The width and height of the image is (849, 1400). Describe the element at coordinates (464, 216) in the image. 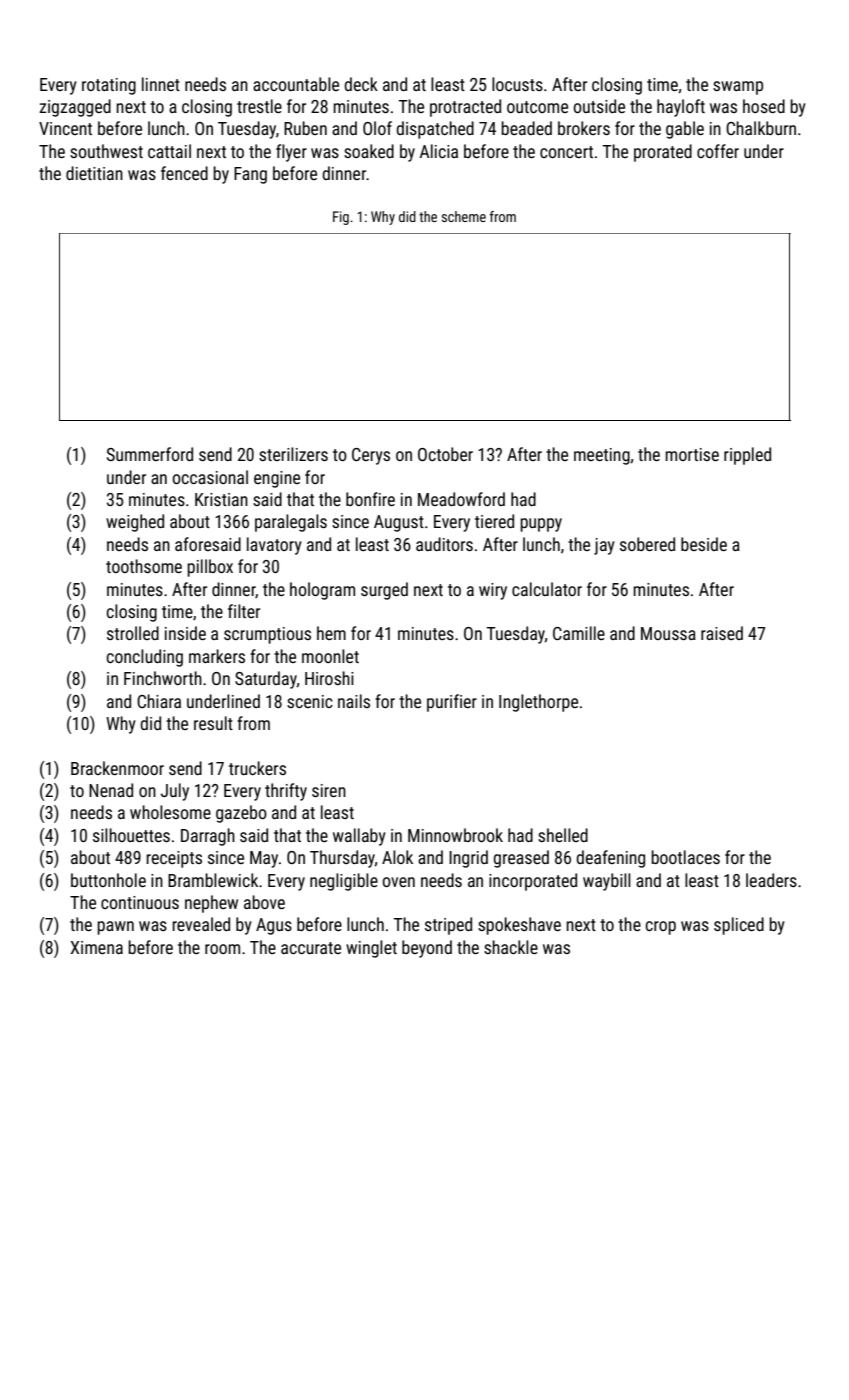

I see `scheme` at that location.
